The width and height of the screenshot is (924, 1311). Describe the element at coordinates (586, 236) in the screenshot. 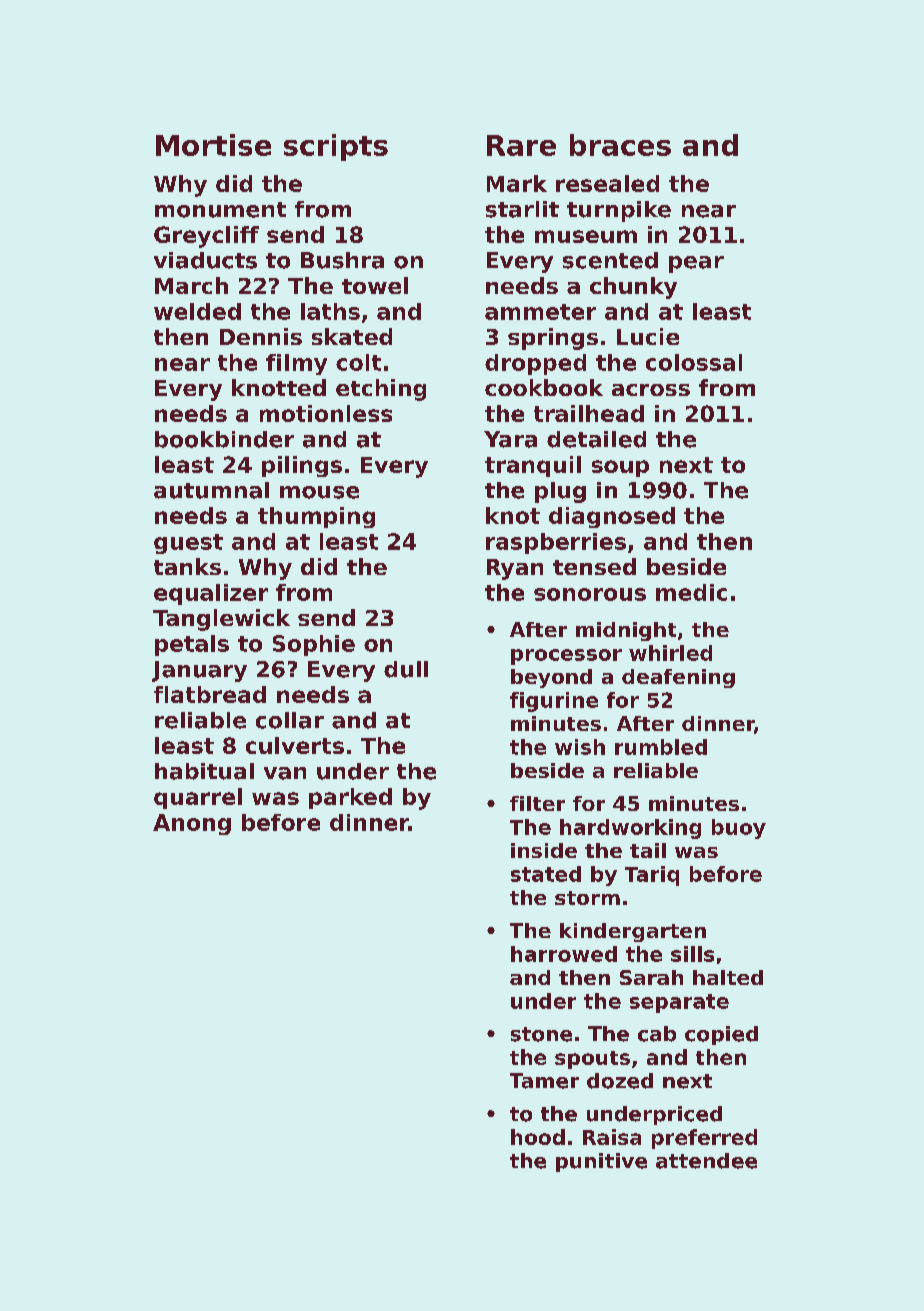

I see `museum` at that location.
